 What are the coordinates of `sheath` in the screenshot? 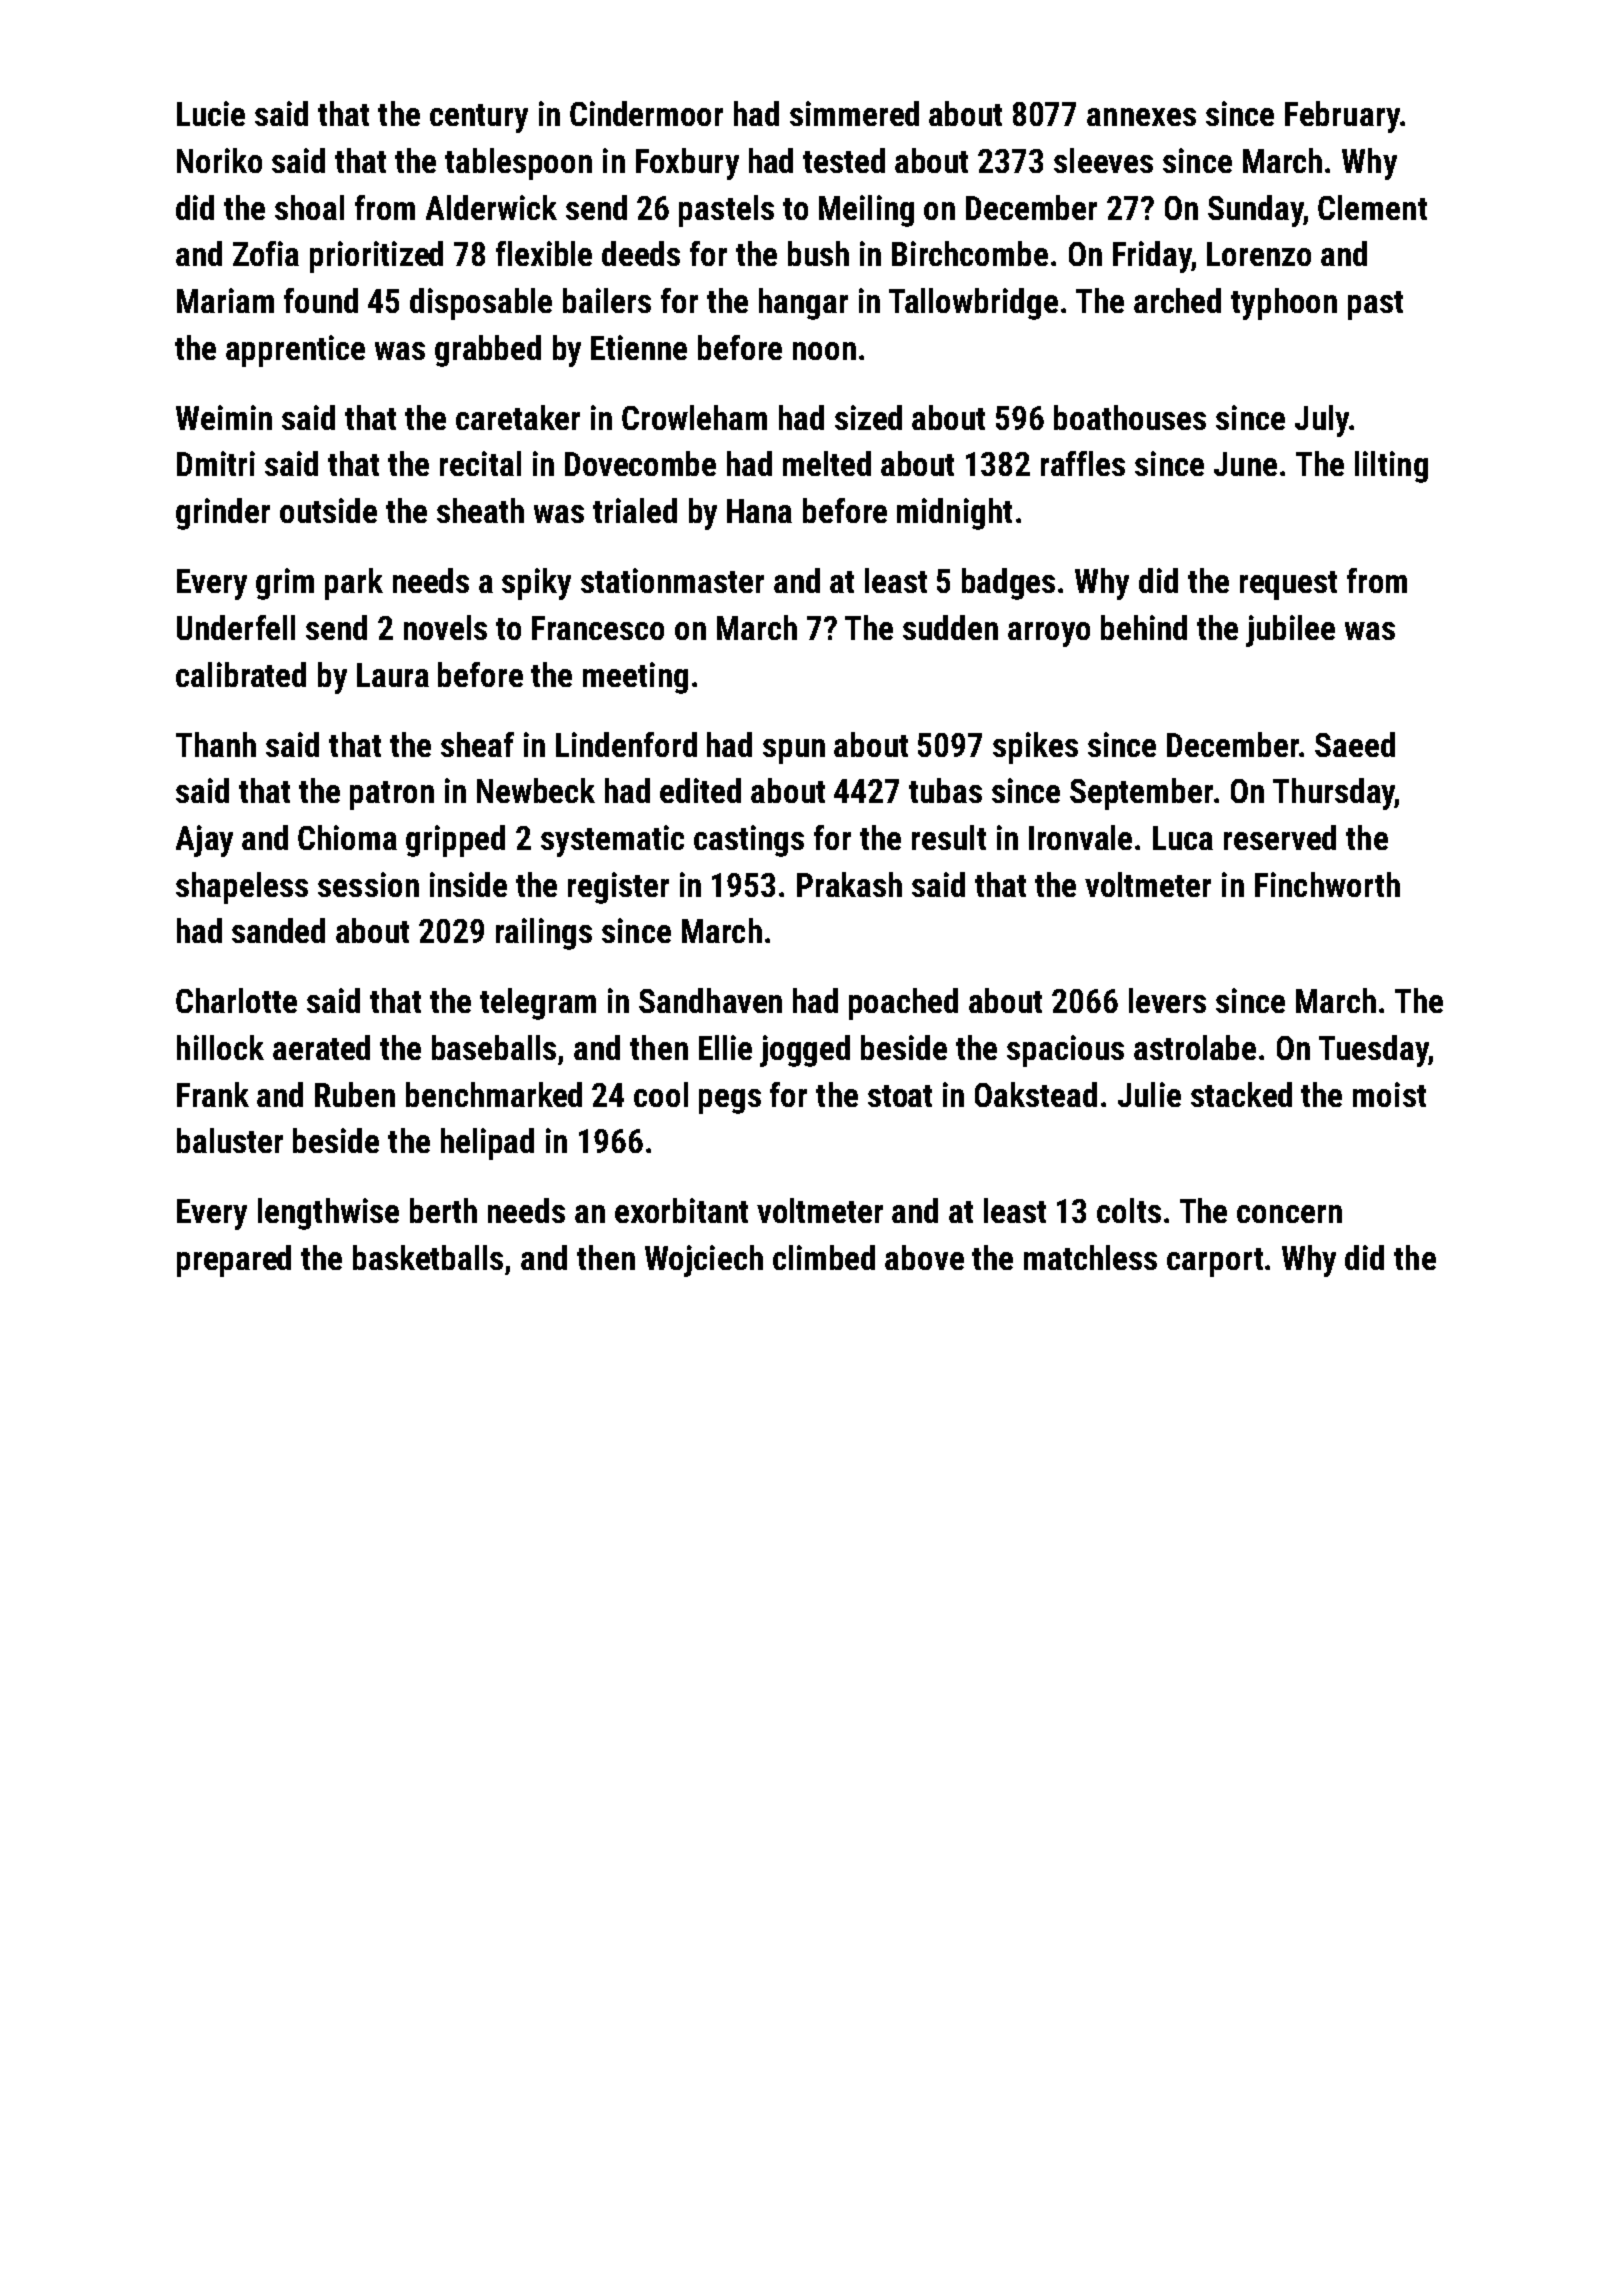 It's located at (480, 510).
